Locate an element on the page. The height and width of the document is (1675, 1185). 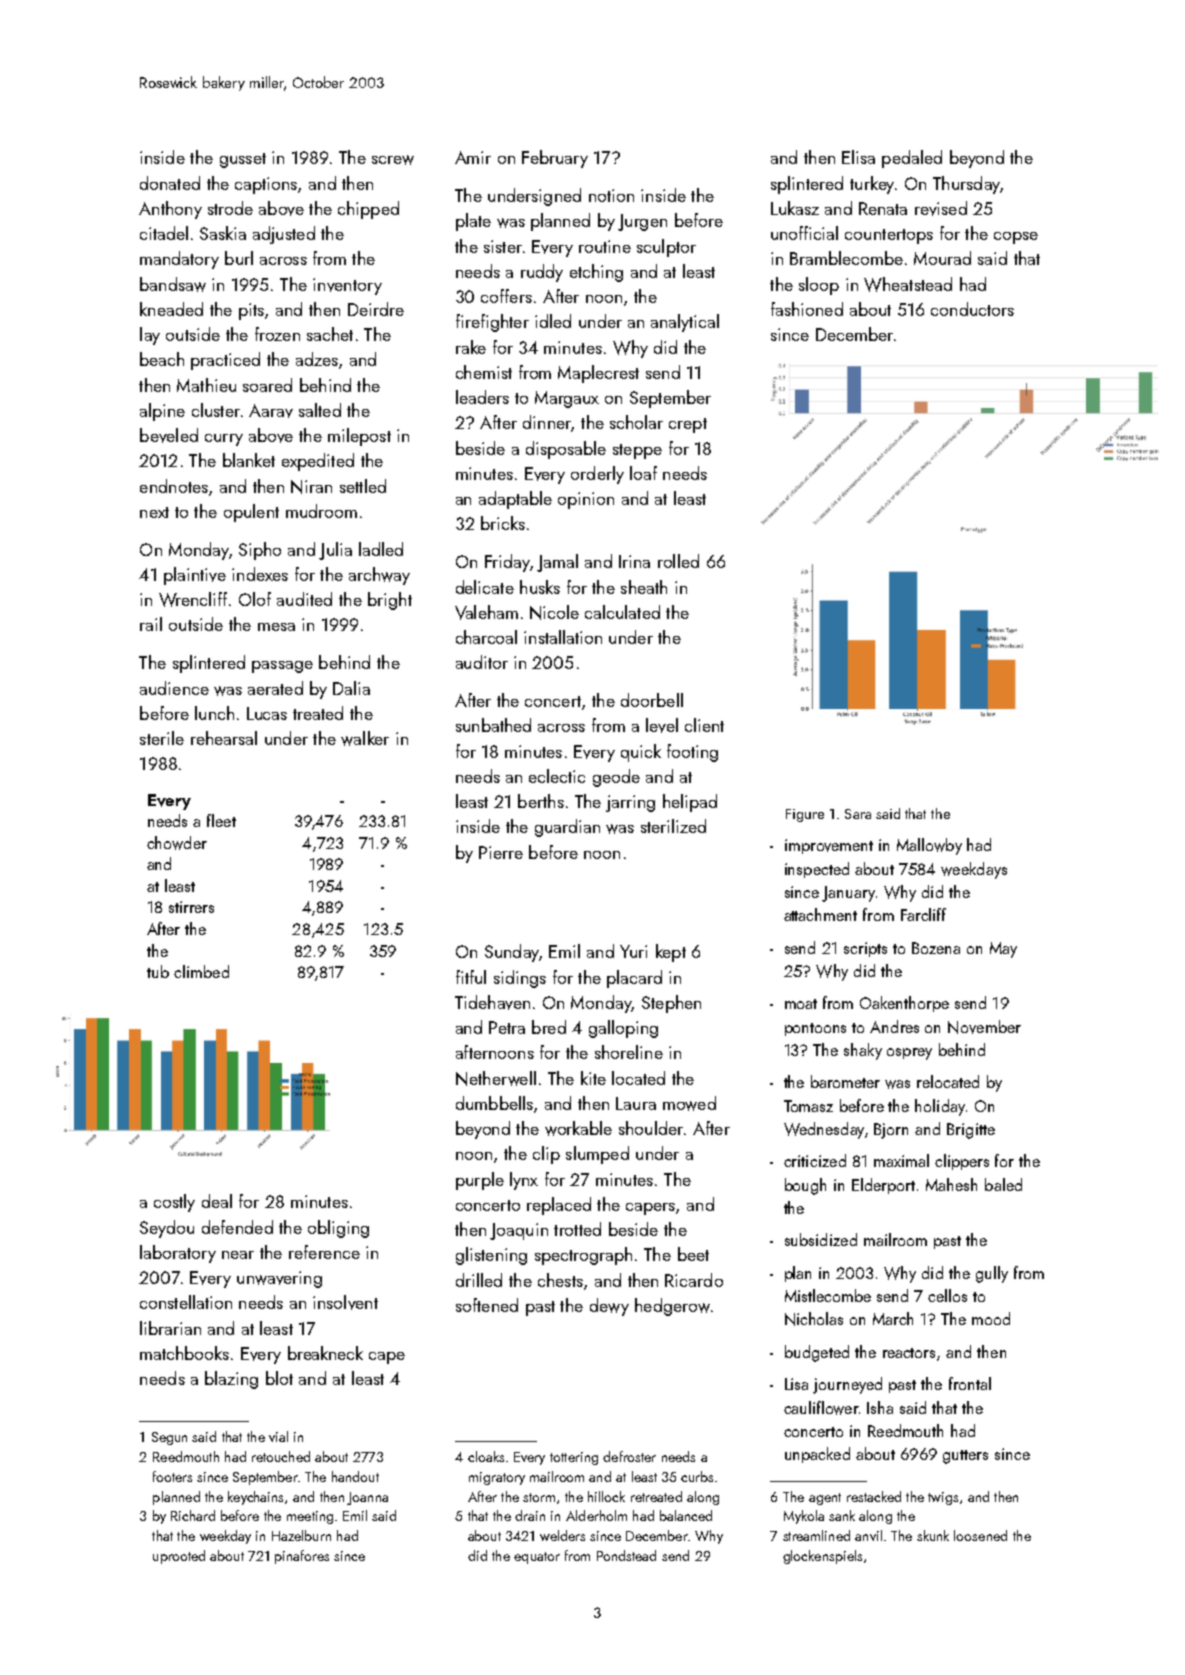
crept is located at coordinates (688, 425).
